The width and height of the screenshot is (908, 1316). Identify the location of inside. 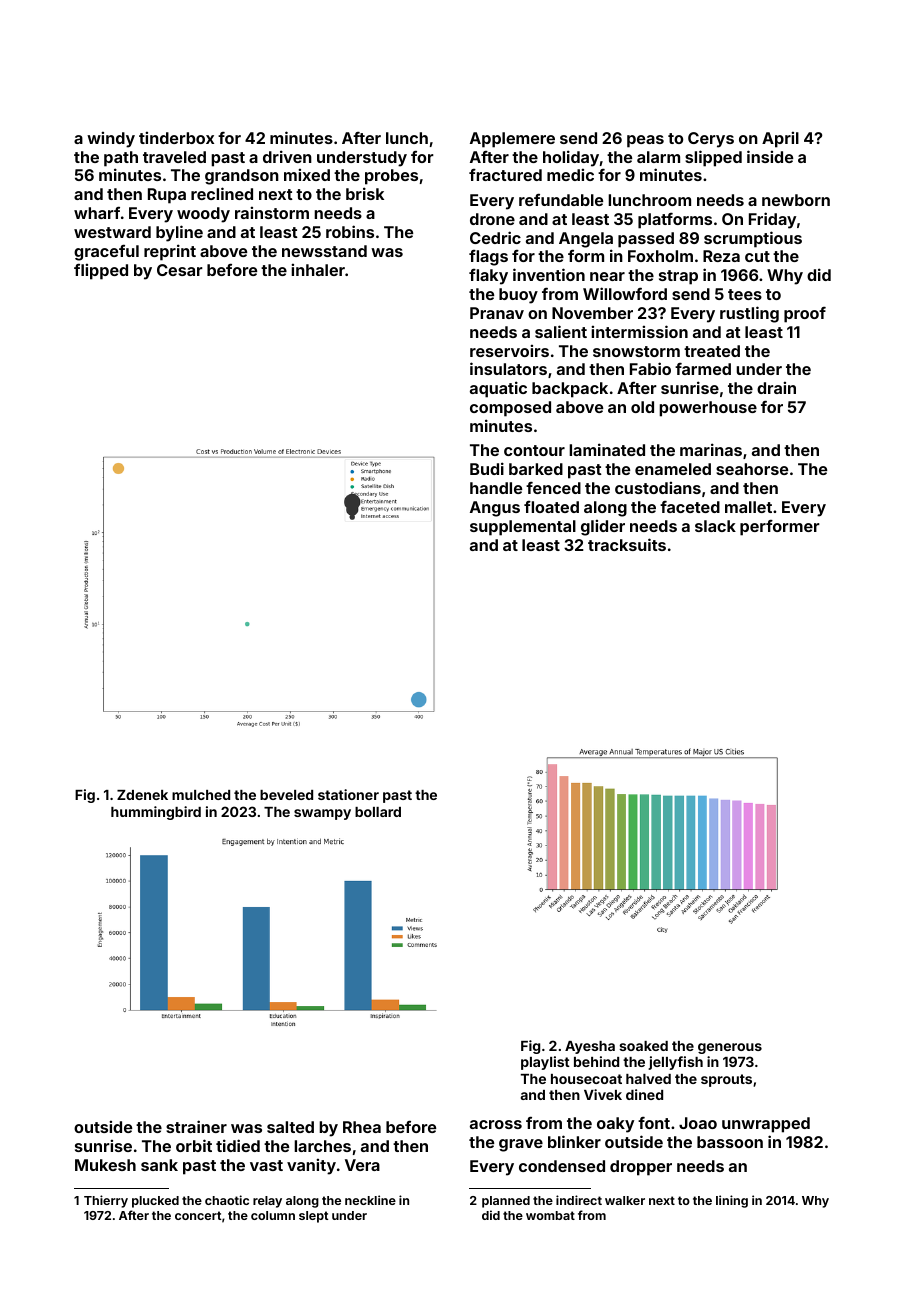
(770, 156).
